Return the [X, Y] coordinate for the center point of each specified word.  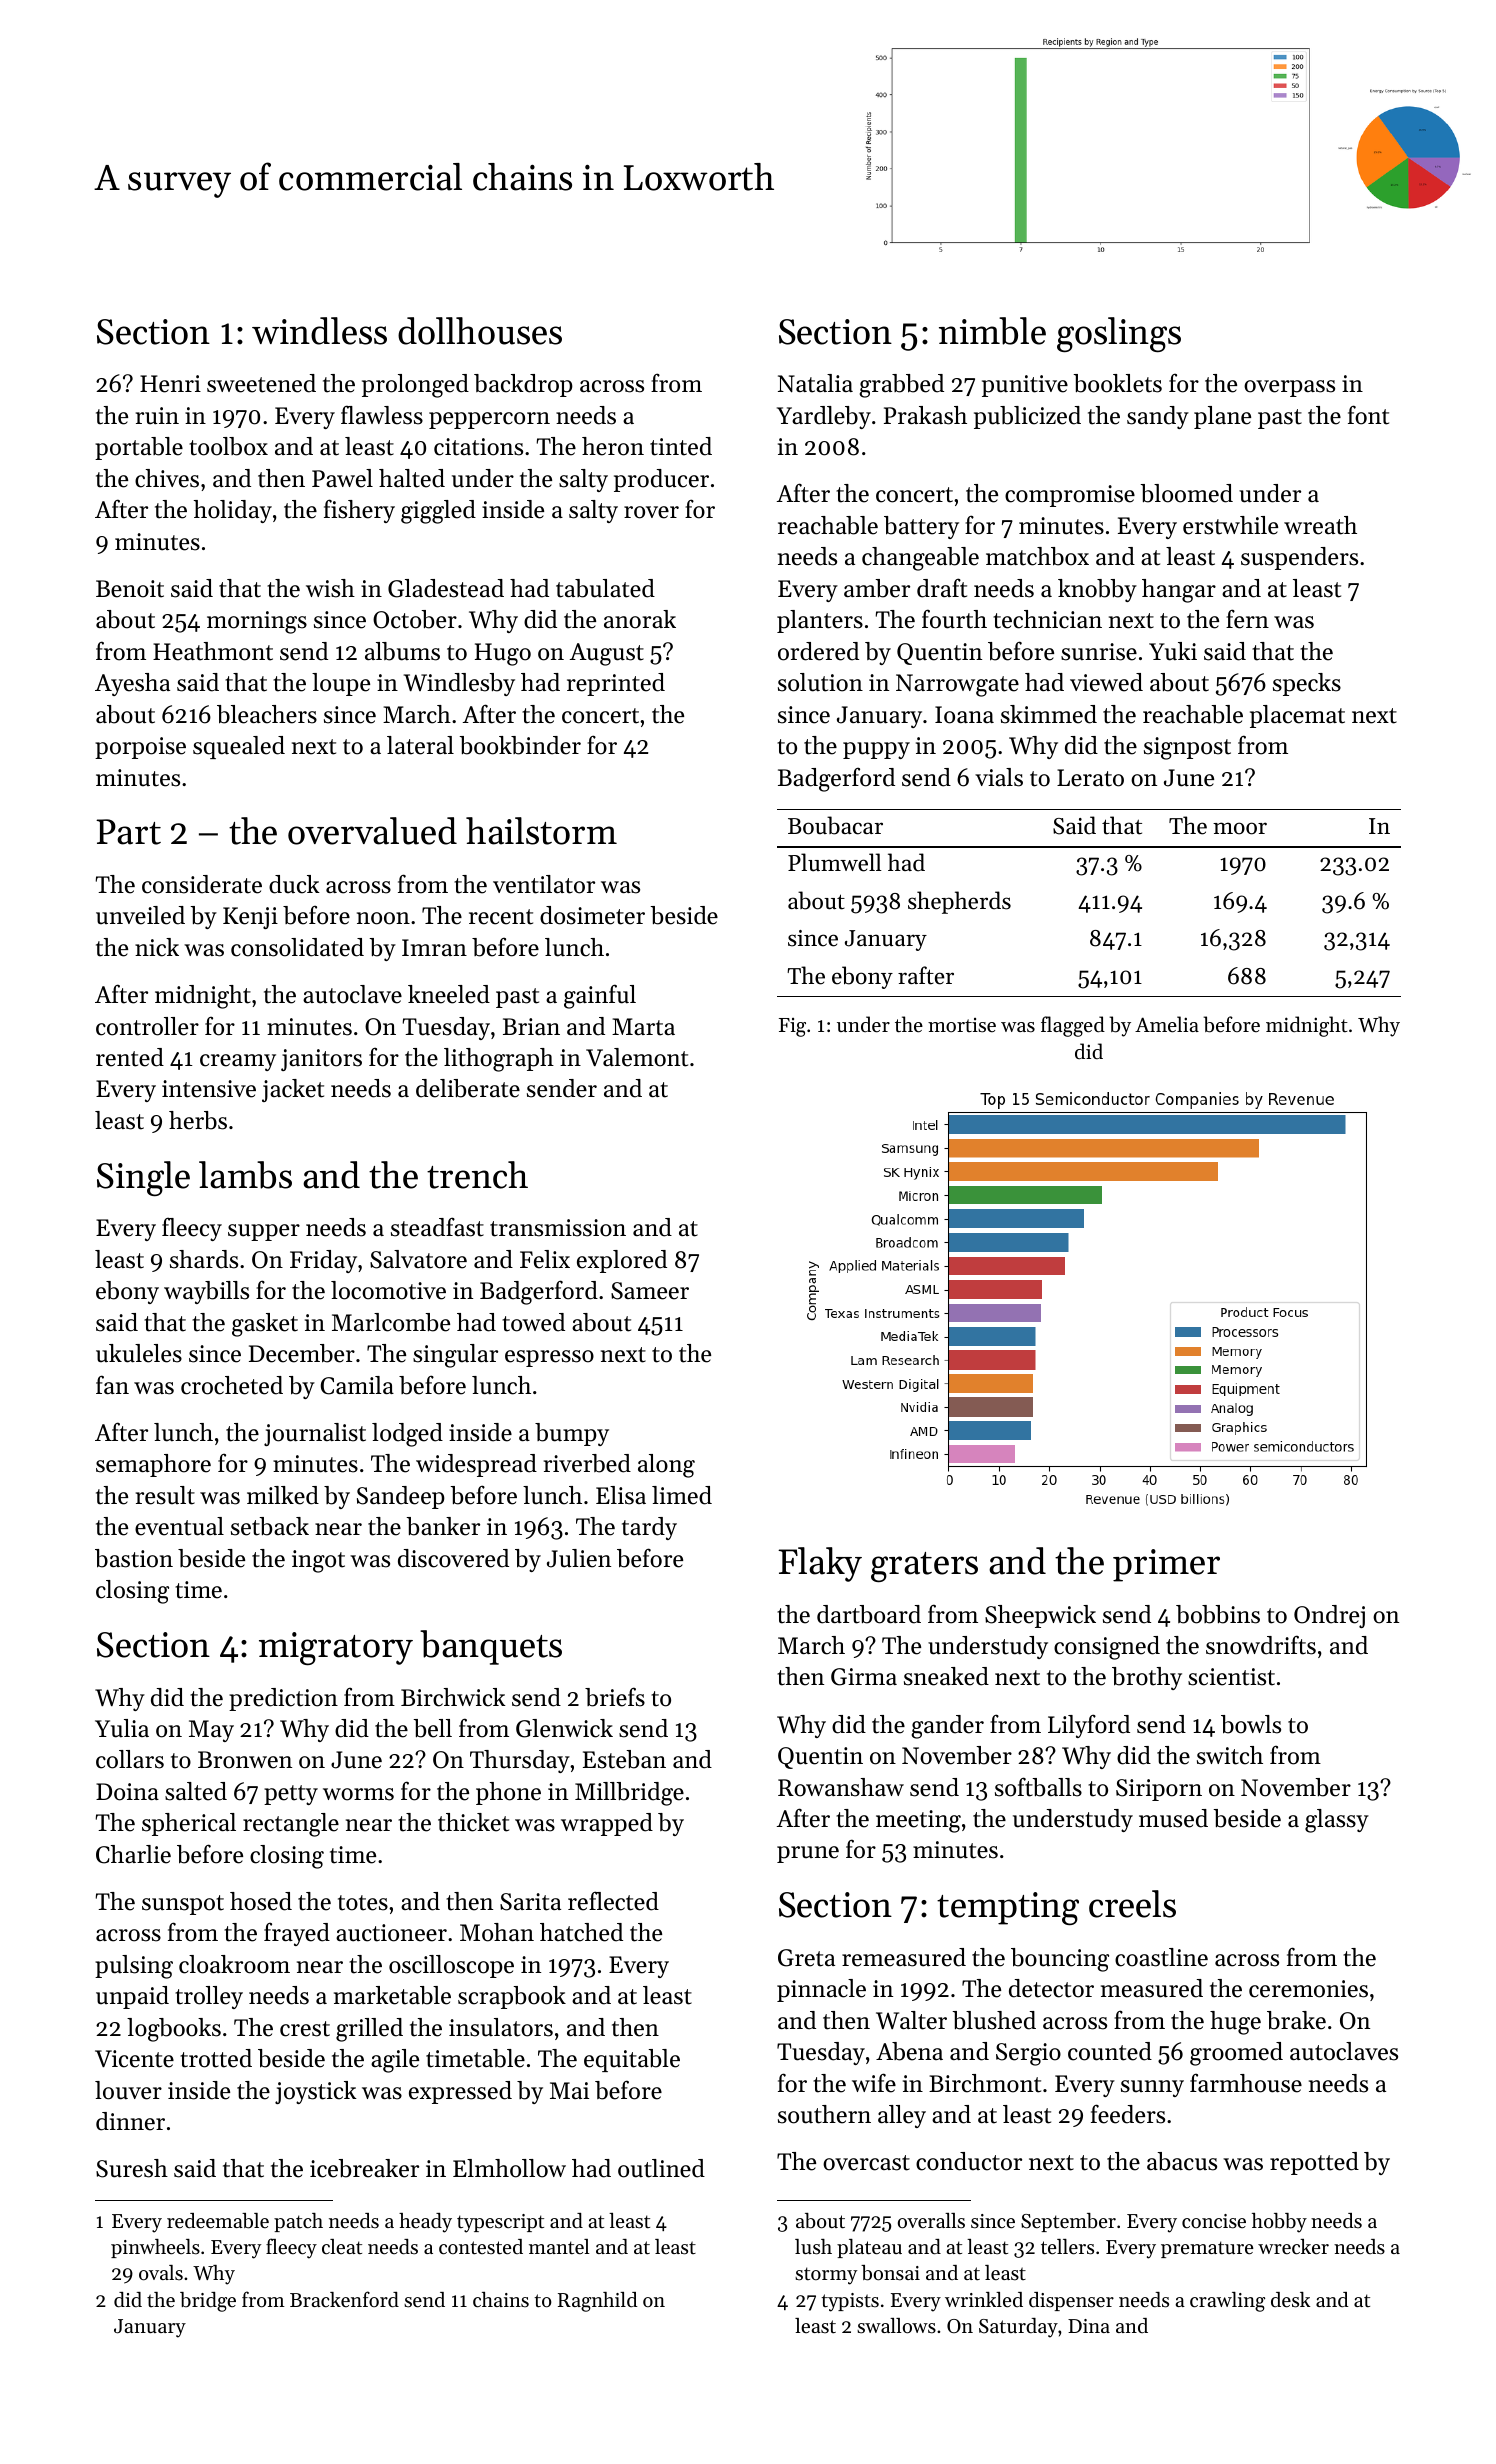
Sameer [650, 1291]
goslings [1119, 334]
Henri [170, 384]
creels [1132, 1904]
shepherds [959, 902]
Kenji [250, 918]
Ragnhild [598, 2302]
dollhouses [480, 331]
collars [130, 1759]
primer [1166, 1565]
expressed [460, 2092]
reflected [613, 1901]
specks [1307, 684]
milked [283, 1495]
